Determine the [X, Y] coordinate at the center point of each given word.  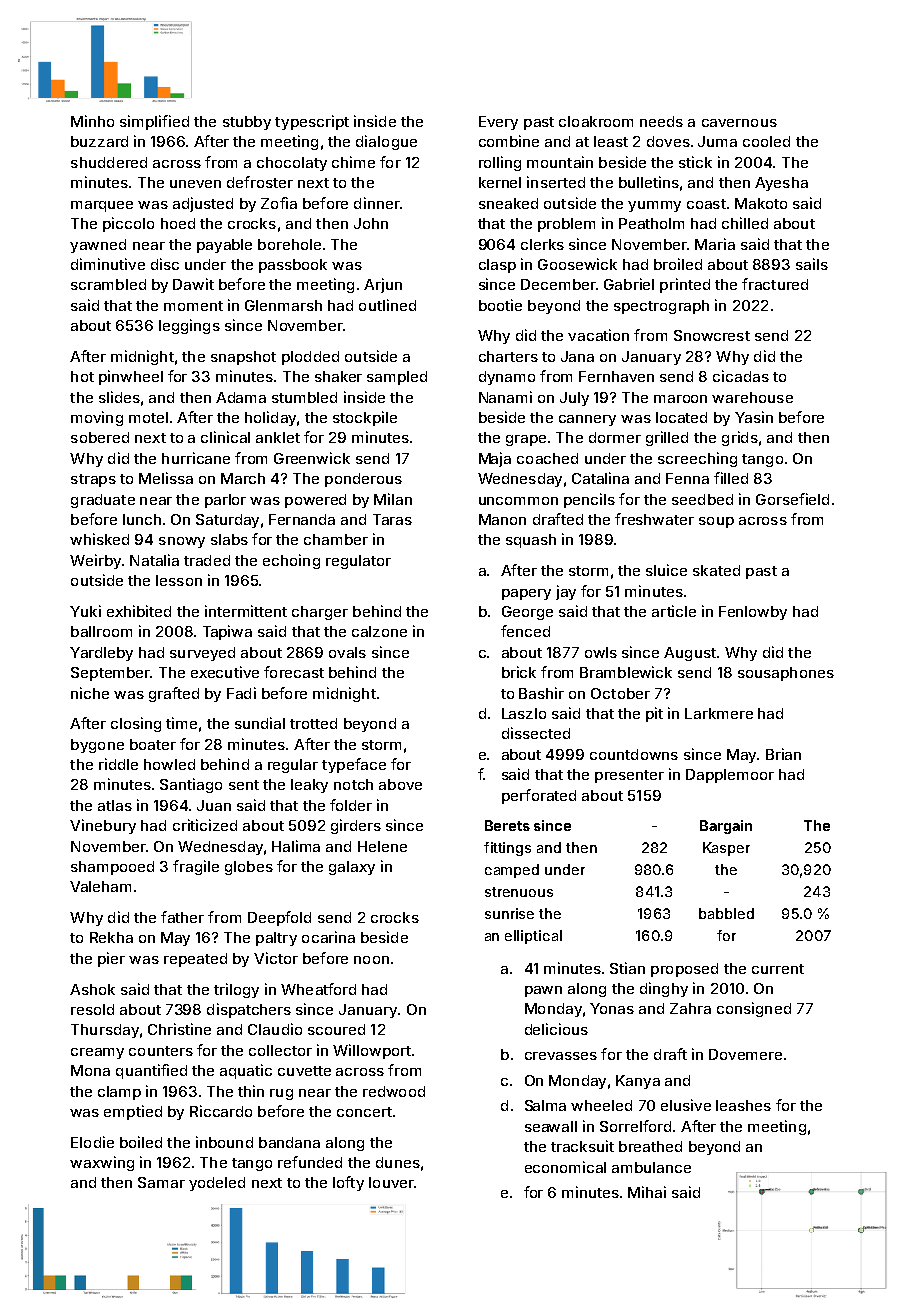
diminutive [108, 264]
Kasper [726, 849]
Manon [502, 519]
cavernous [739, 123]
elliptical [533, 937]
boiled [141, 1142]
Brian [783, 754]
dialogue [386, 142]
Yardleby [101, 654]
